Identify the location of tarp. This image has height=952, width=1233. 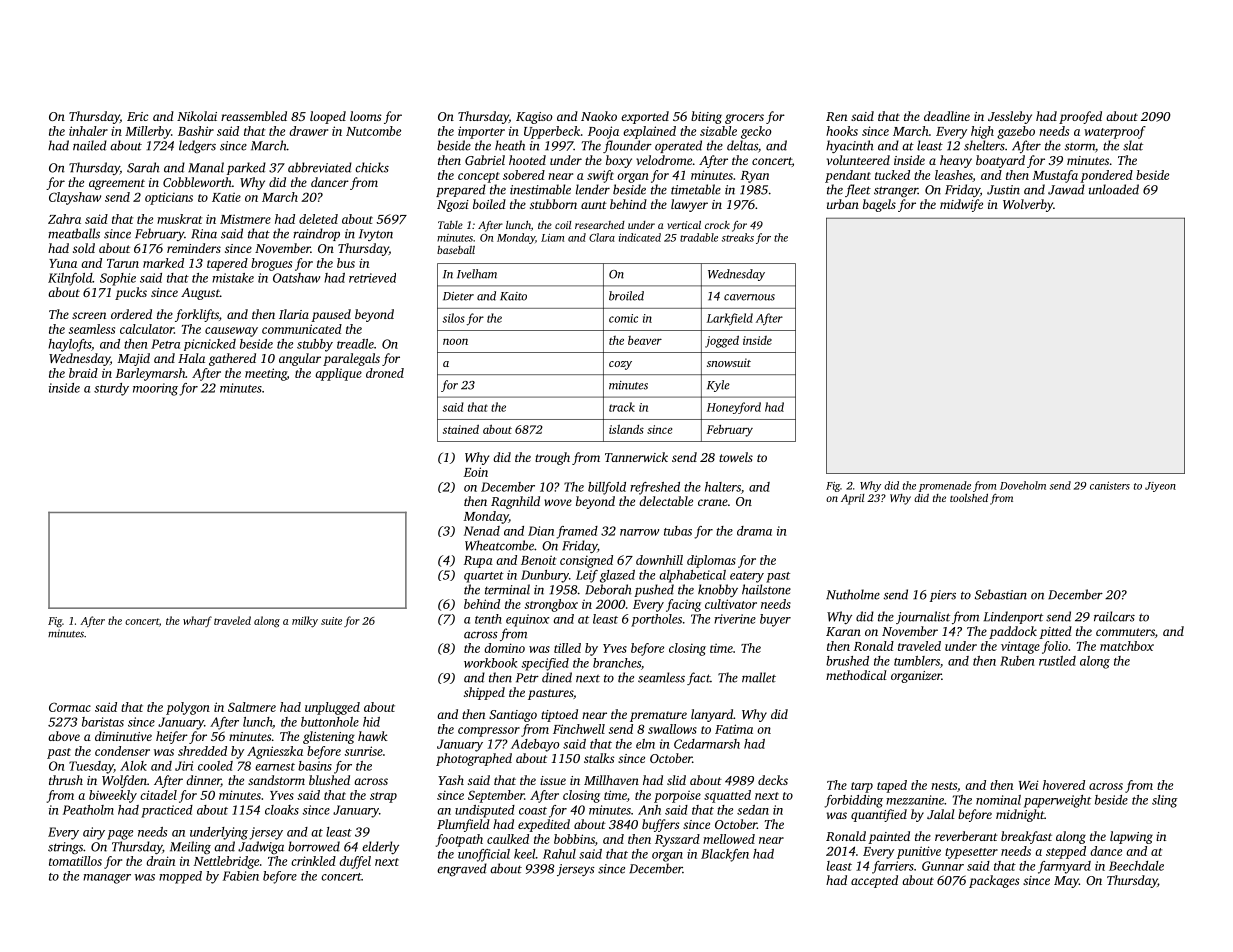
(862, 787).
